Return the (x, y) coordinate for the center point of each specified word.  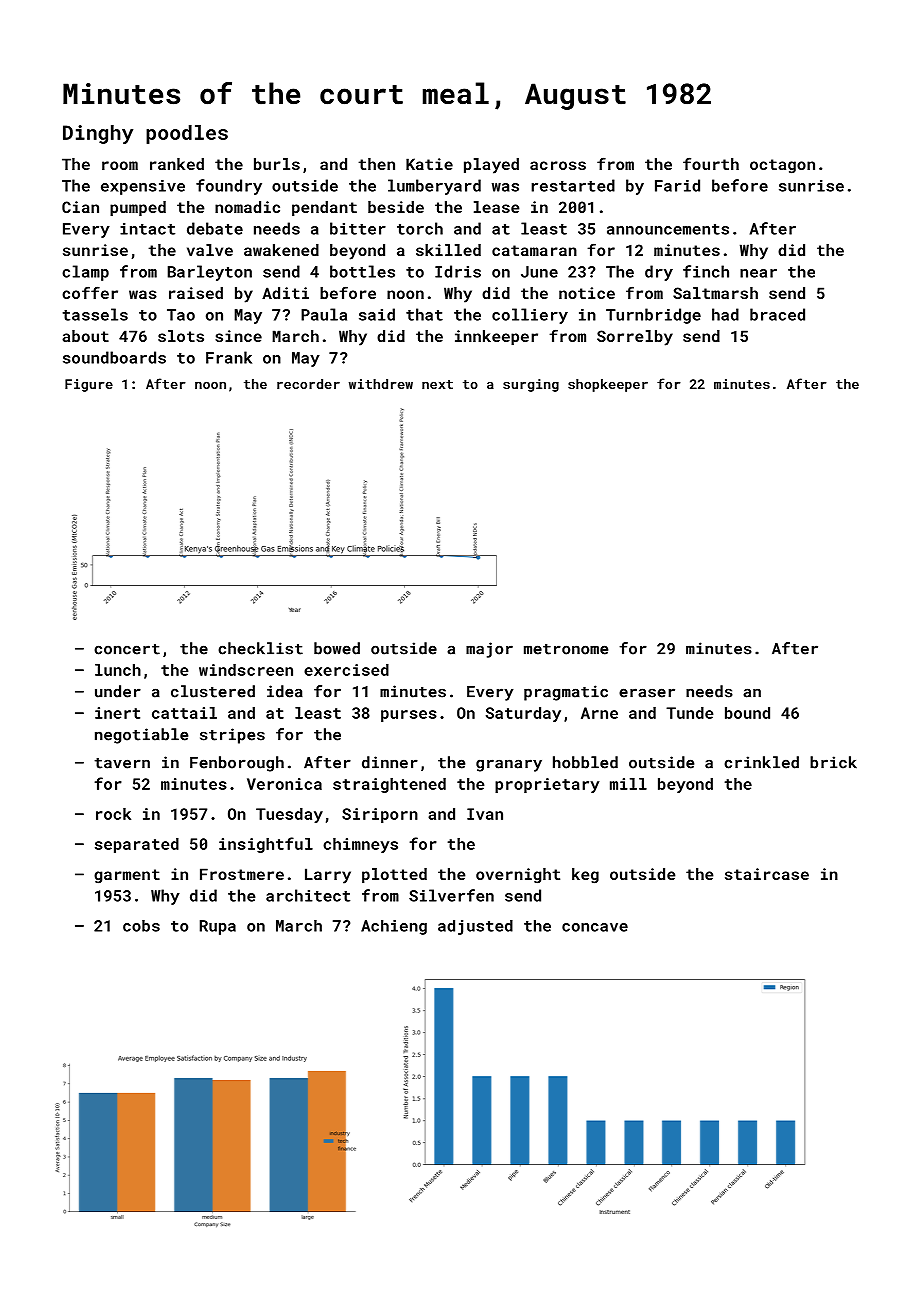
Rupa (218, 927)
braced (777, 314)
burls (277, 164)
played (491, 166)
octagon (782, 166)
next (437, 384)
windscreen (246, 670)
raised (196, 293)
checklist (260, 648)
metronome (566, 649)
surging (531, 385)
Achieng (394, 927)
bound (747, 713)
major (489, 650)
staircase (767, 874)
